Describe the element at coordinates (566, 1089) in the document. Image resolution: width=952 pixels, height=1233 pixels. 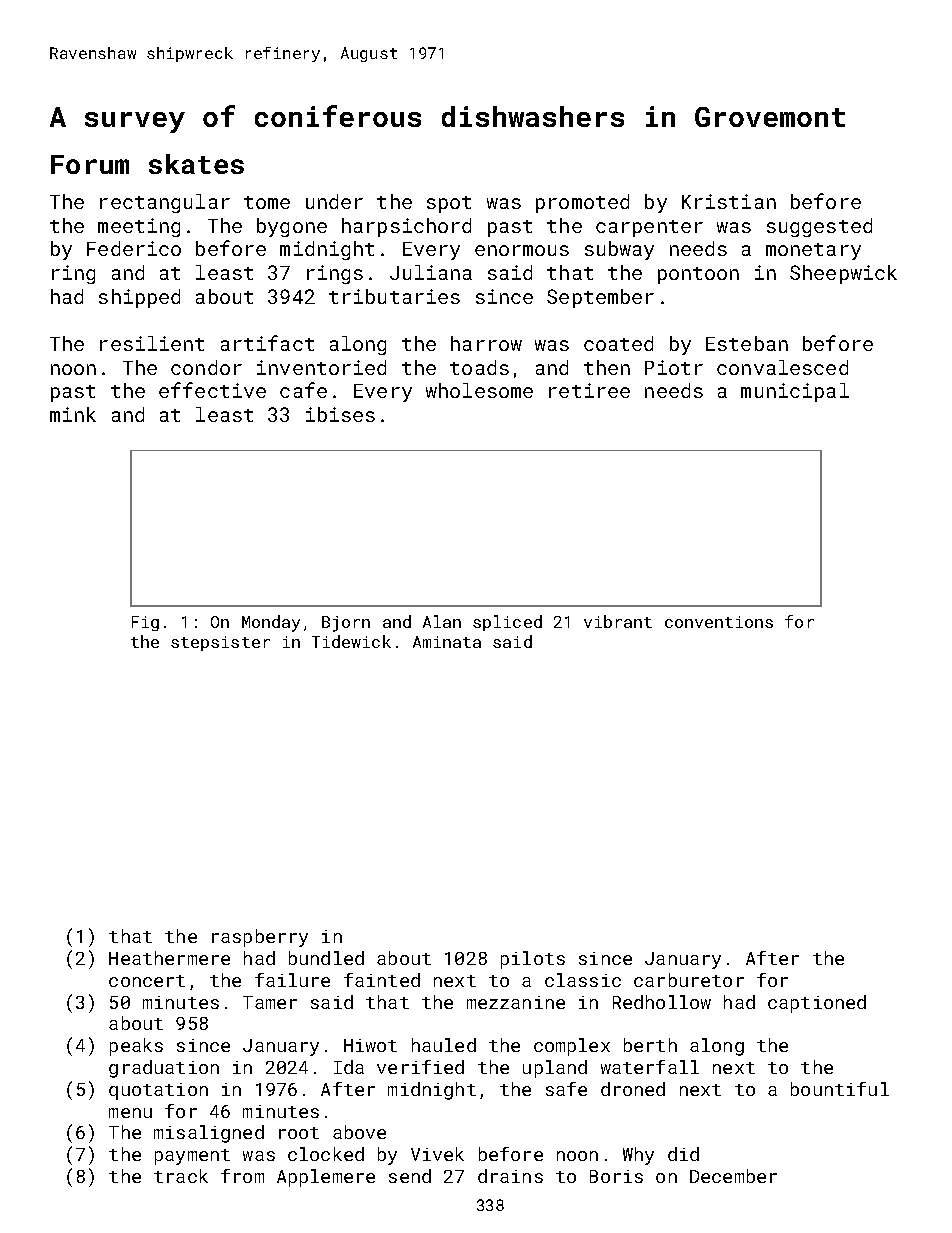
I see `safe` at that location.
